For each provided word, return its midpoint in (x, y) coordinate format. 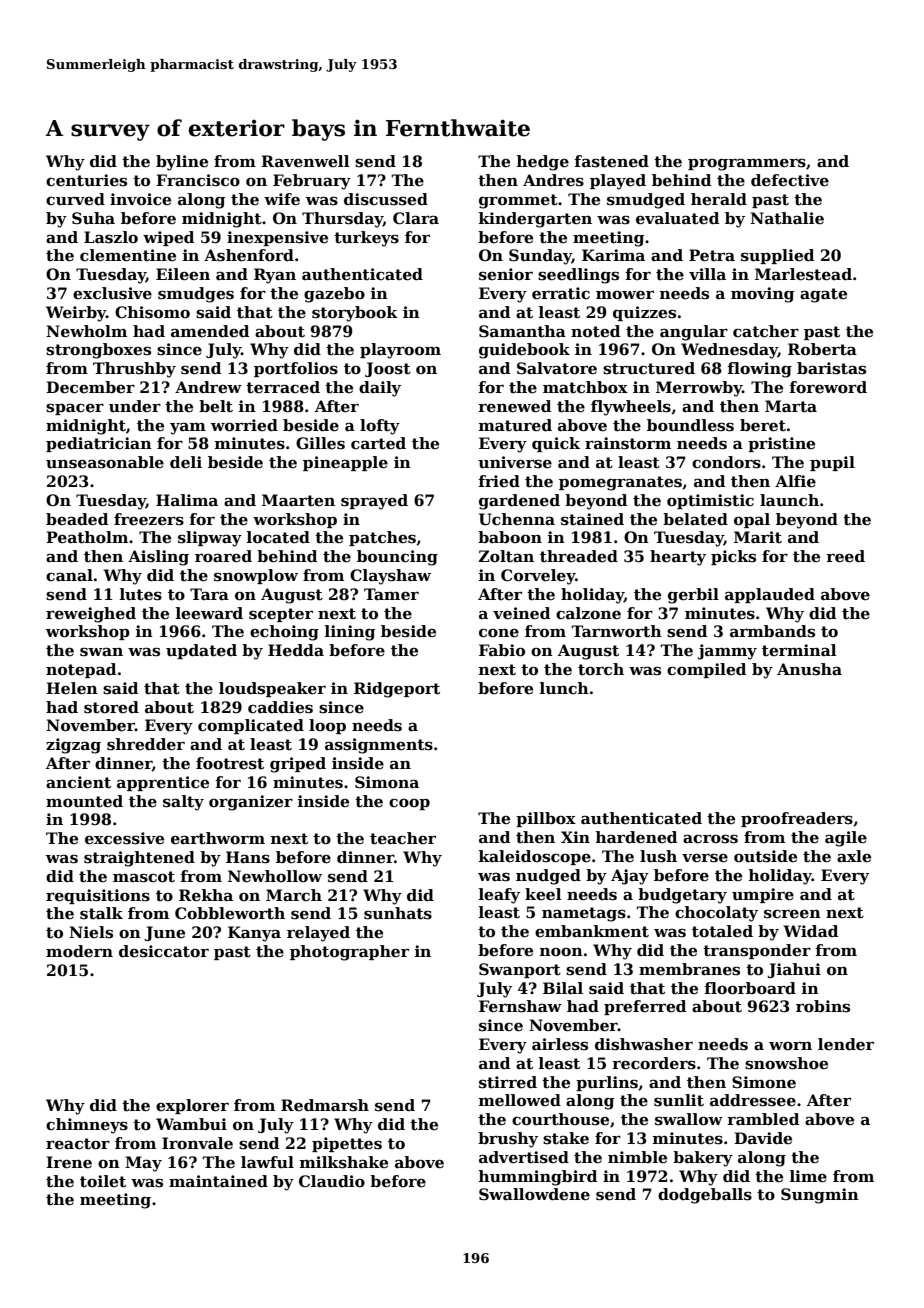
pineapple (345, 463)
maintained (218, 1181)
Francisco (198, 180)
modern (79, 951)
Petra (712, 255)
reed (845, 556)
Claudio (332, 1181)
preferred (645, 1007)
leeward (209, 613)
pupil (832, 463)
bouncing (397, 558)
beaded (77, 519)
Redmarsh (325, 1105)
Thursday (342, 220)
